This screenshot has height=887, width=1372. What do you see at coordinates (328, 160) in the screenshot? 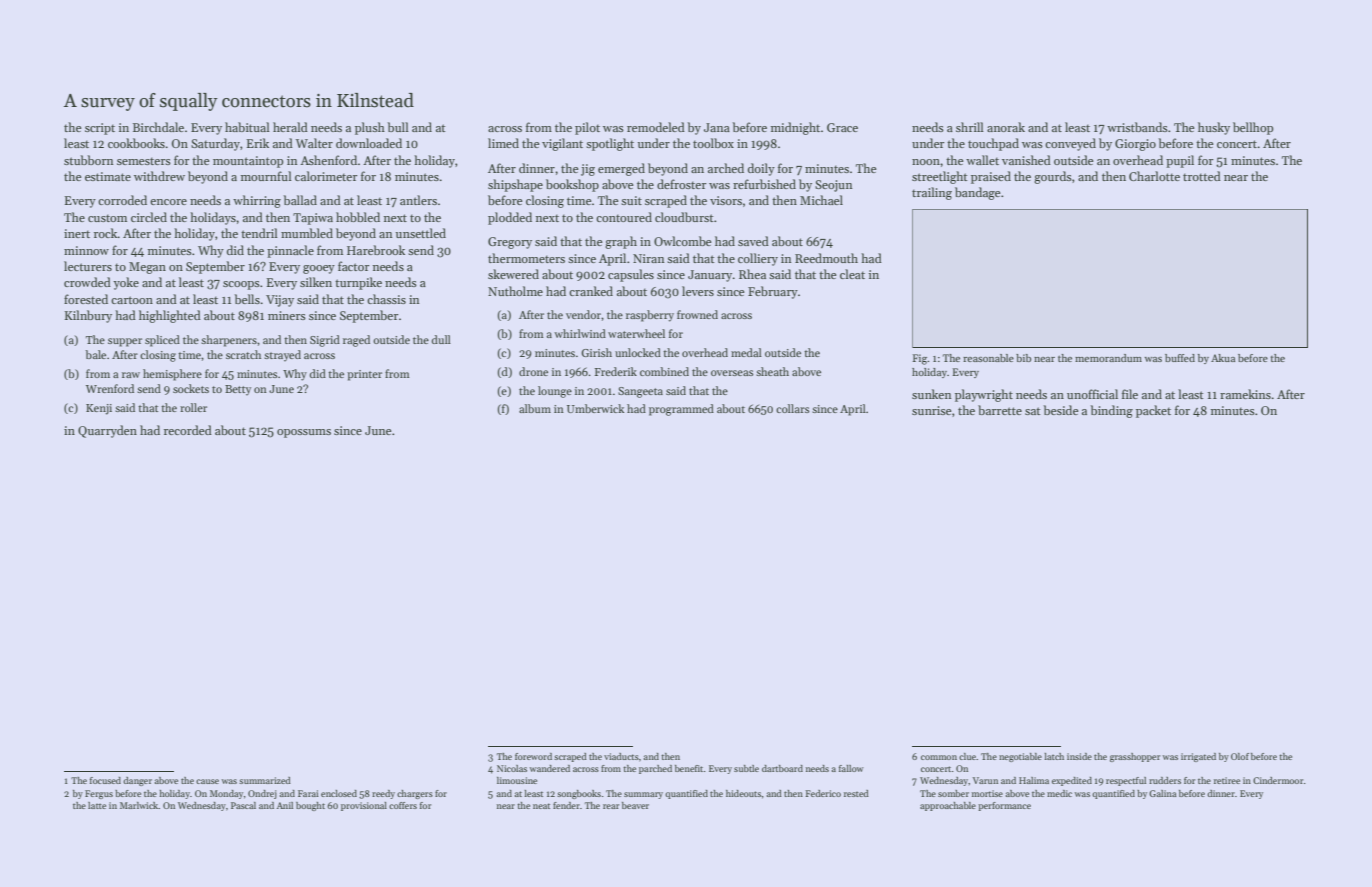
I see `Ashenford` at bounding box center [328, 160].
